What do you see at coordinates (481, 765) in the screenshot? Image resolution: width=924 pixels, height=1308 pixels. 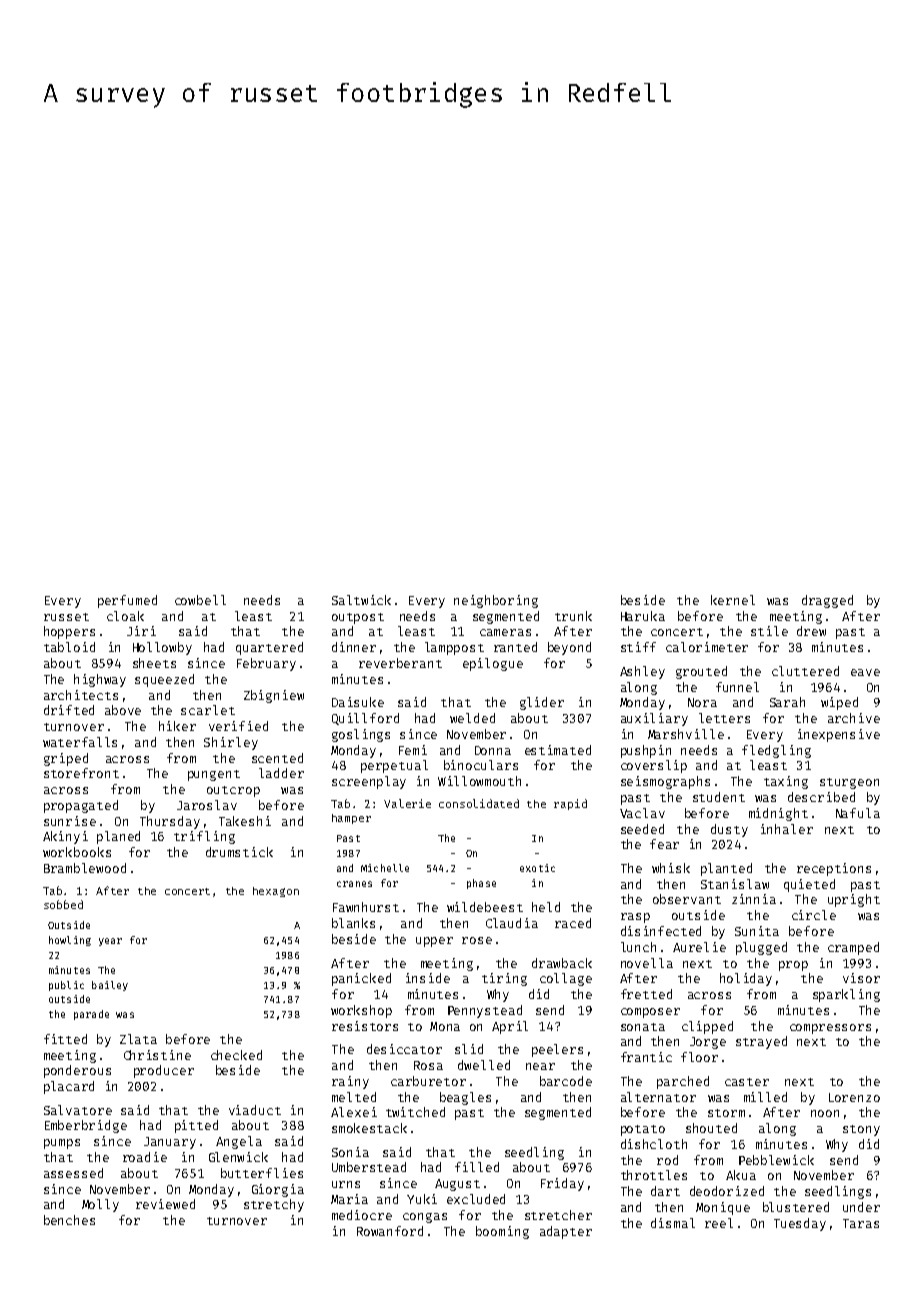 I see `binoculars` at bounding box center [481, 765].
